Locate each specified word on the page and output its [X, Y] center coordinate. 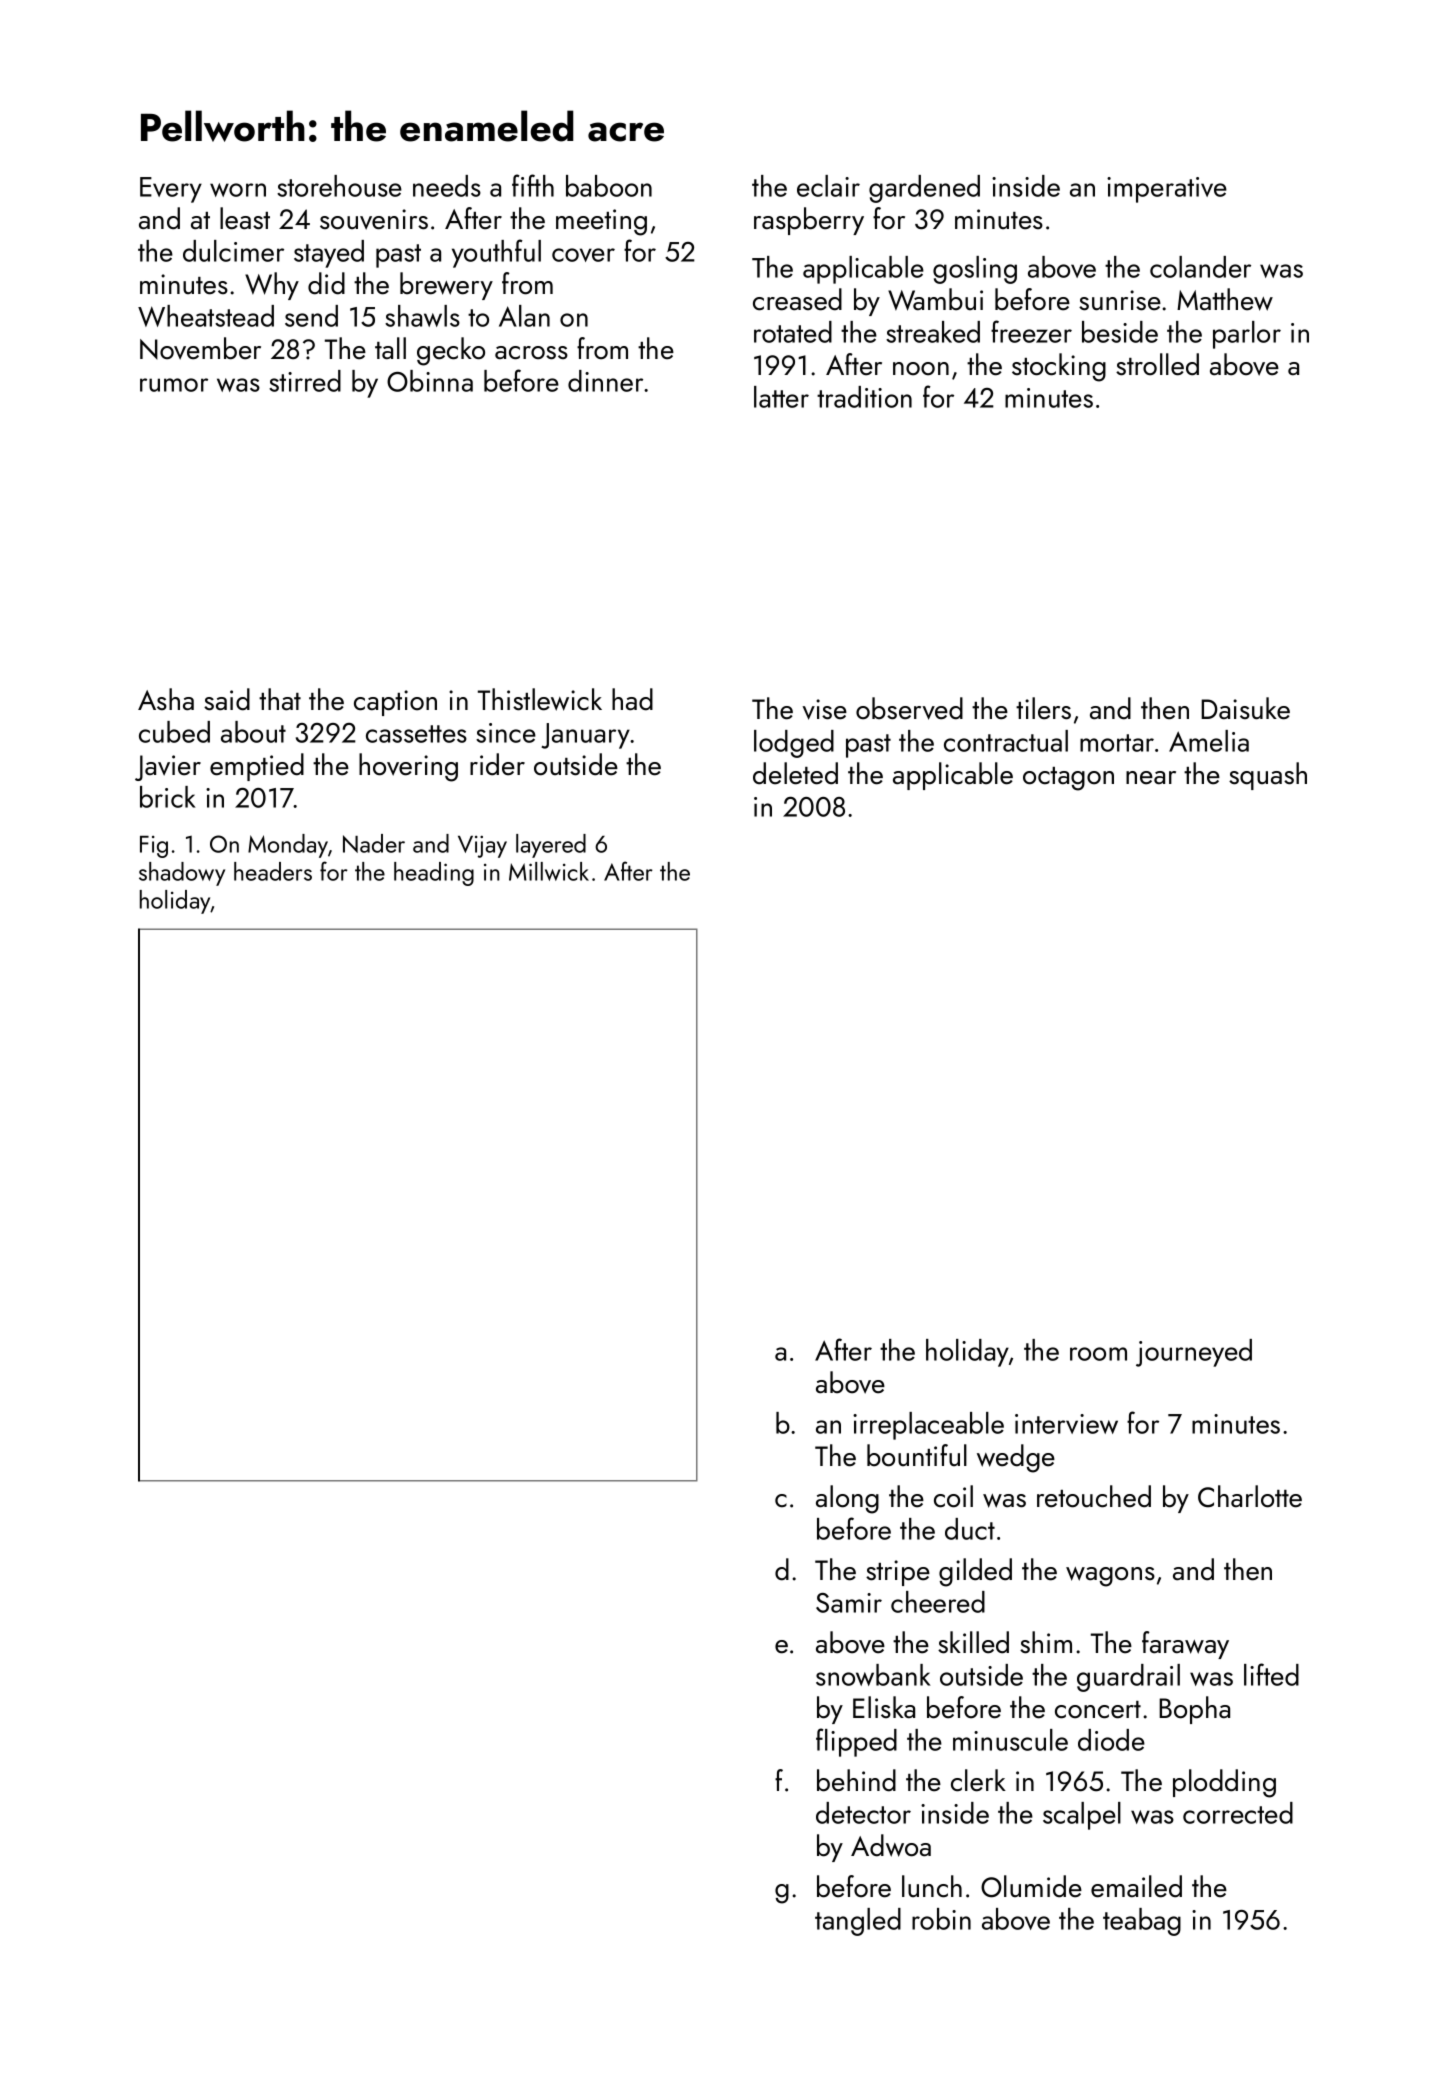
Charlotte [1250, 1496]
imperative [1167, 190]
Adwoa [891, 1845]
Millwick [549, 871]
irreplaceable [928, 1426]
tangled [858, 1922]
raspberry [809, 221]
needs [447, 186]
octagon [1068, 779]
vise [824, 709]
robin [941, 1919]
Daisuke [1245, 708]
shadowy [182, 874]
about [253, 732]
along [847, 1499]
